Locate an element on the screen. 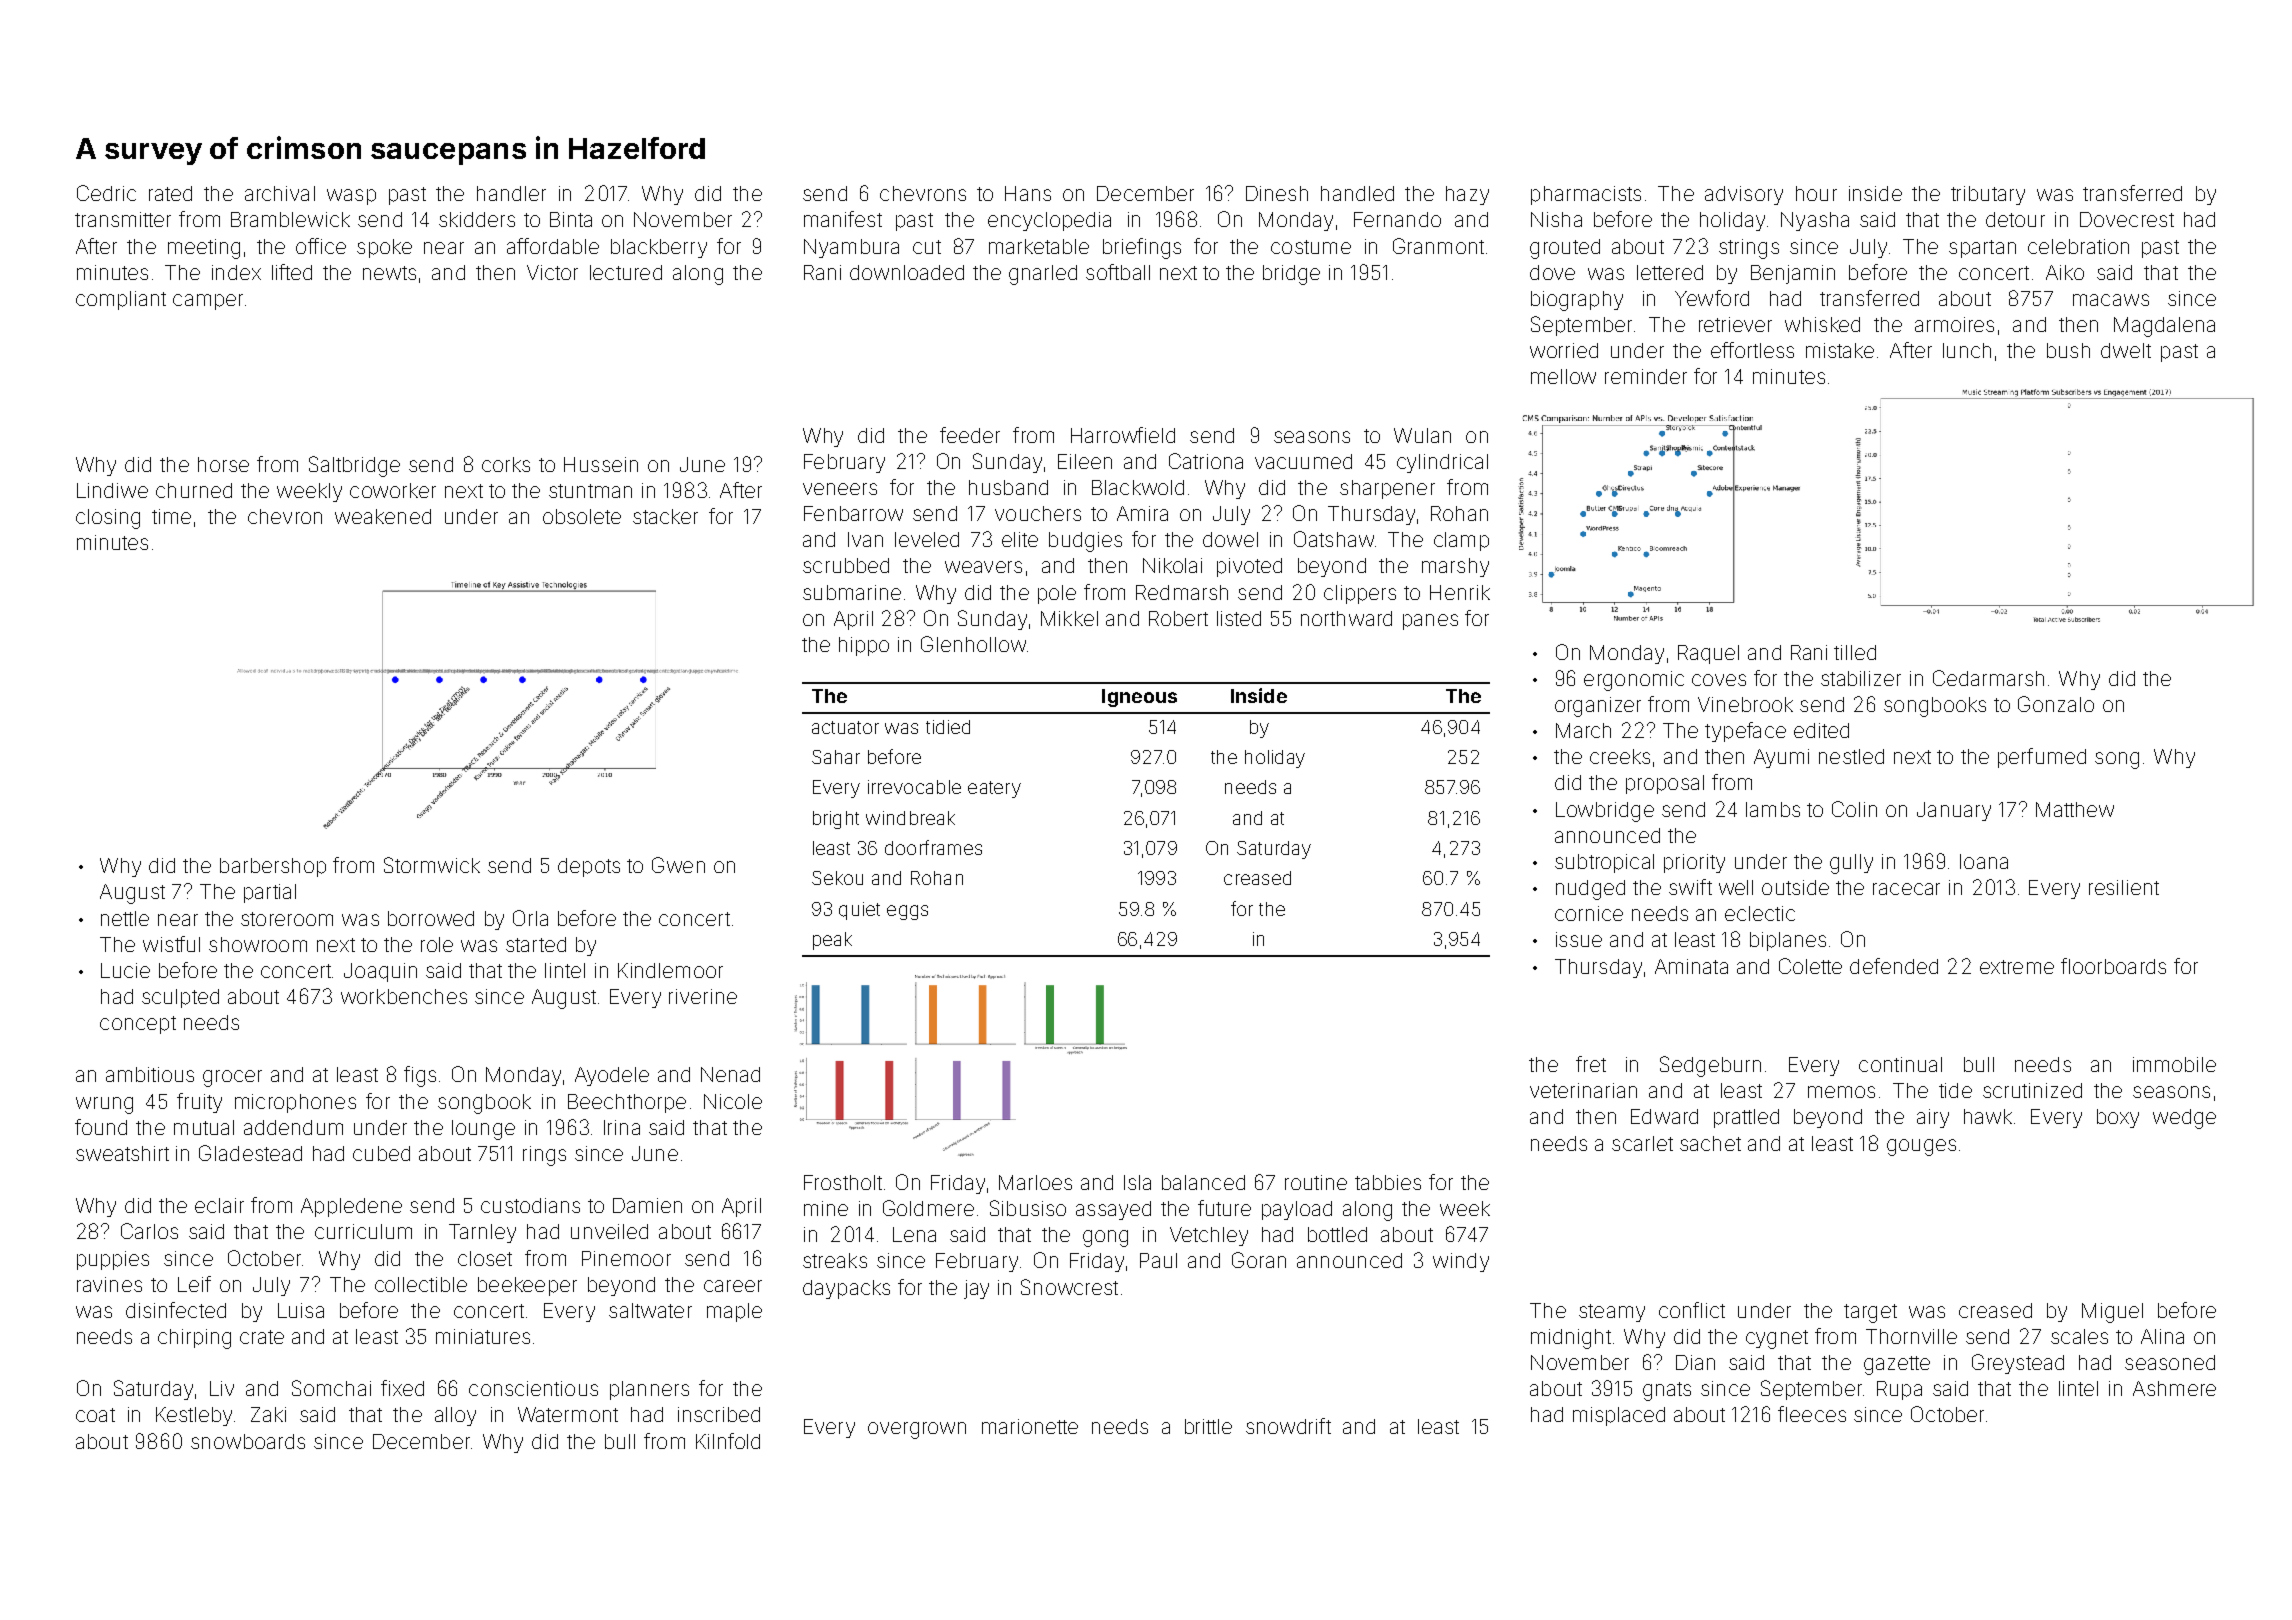 Image resolution: width=2292 pixels, height=1620 pixels. handler is located at coordinates (511, 193).
